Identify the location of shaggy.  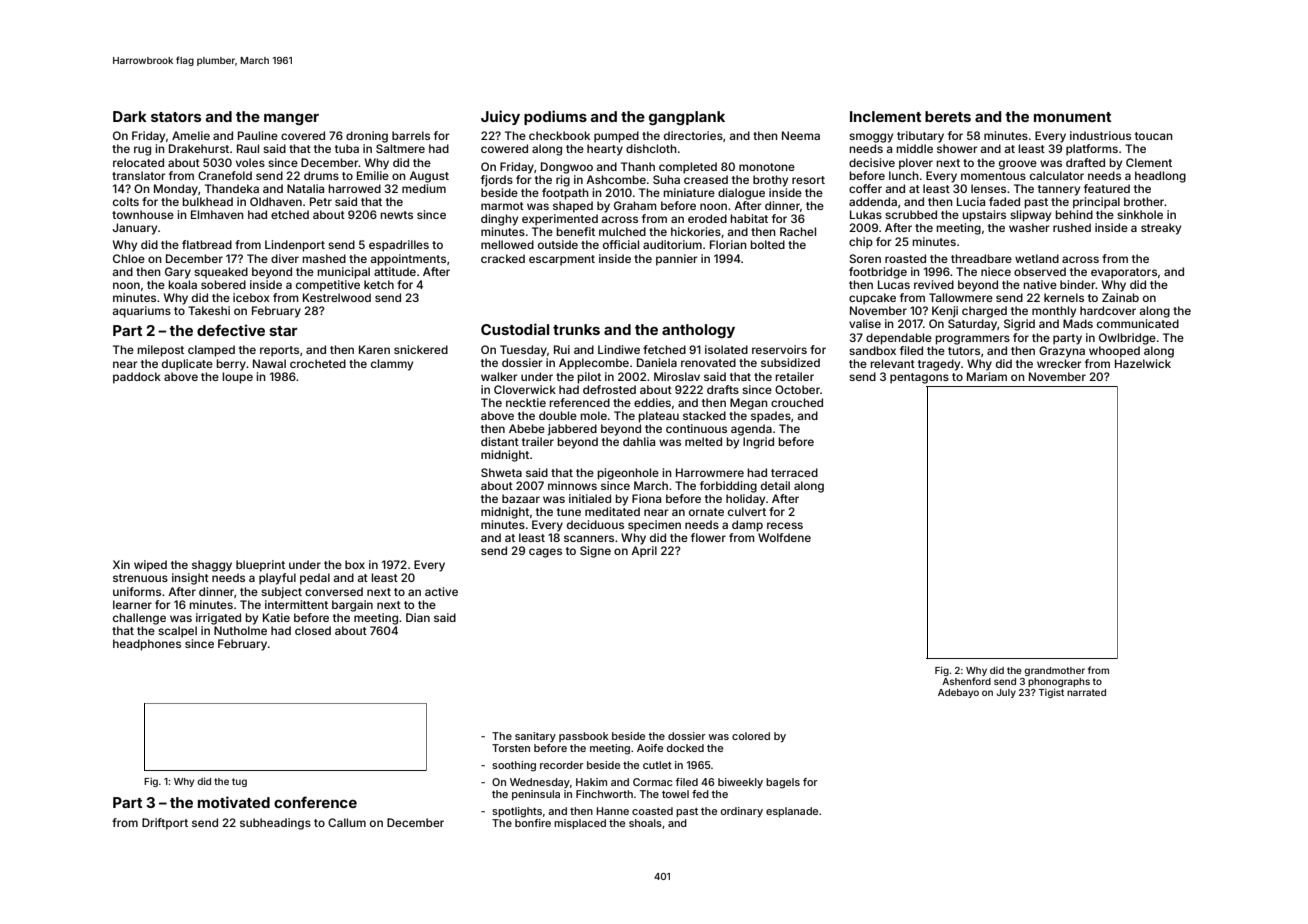
(212, 566).
